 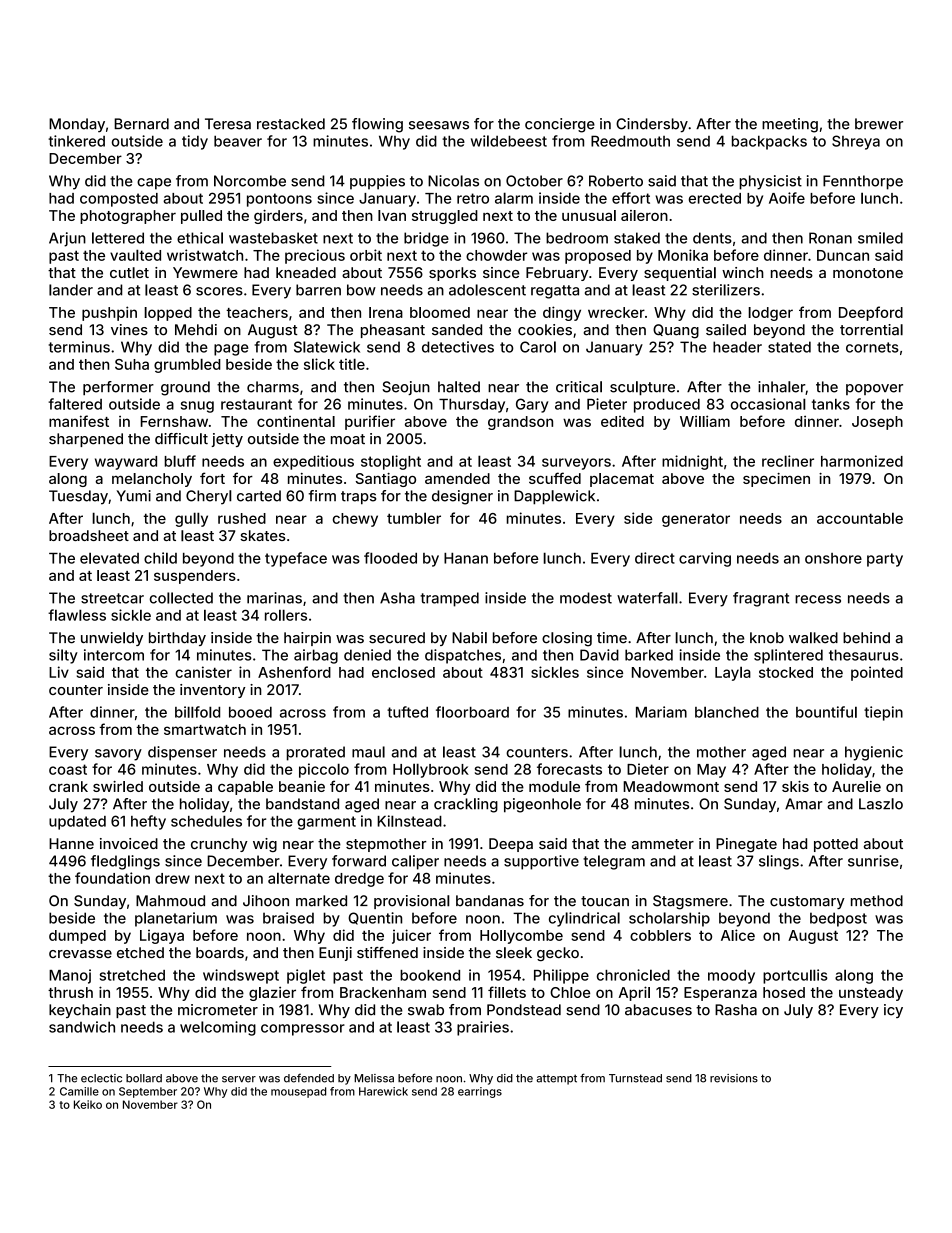 What do you see at coordinates (77, 125) in the image?
I see `Monday` at bounding box center [77, 125].
